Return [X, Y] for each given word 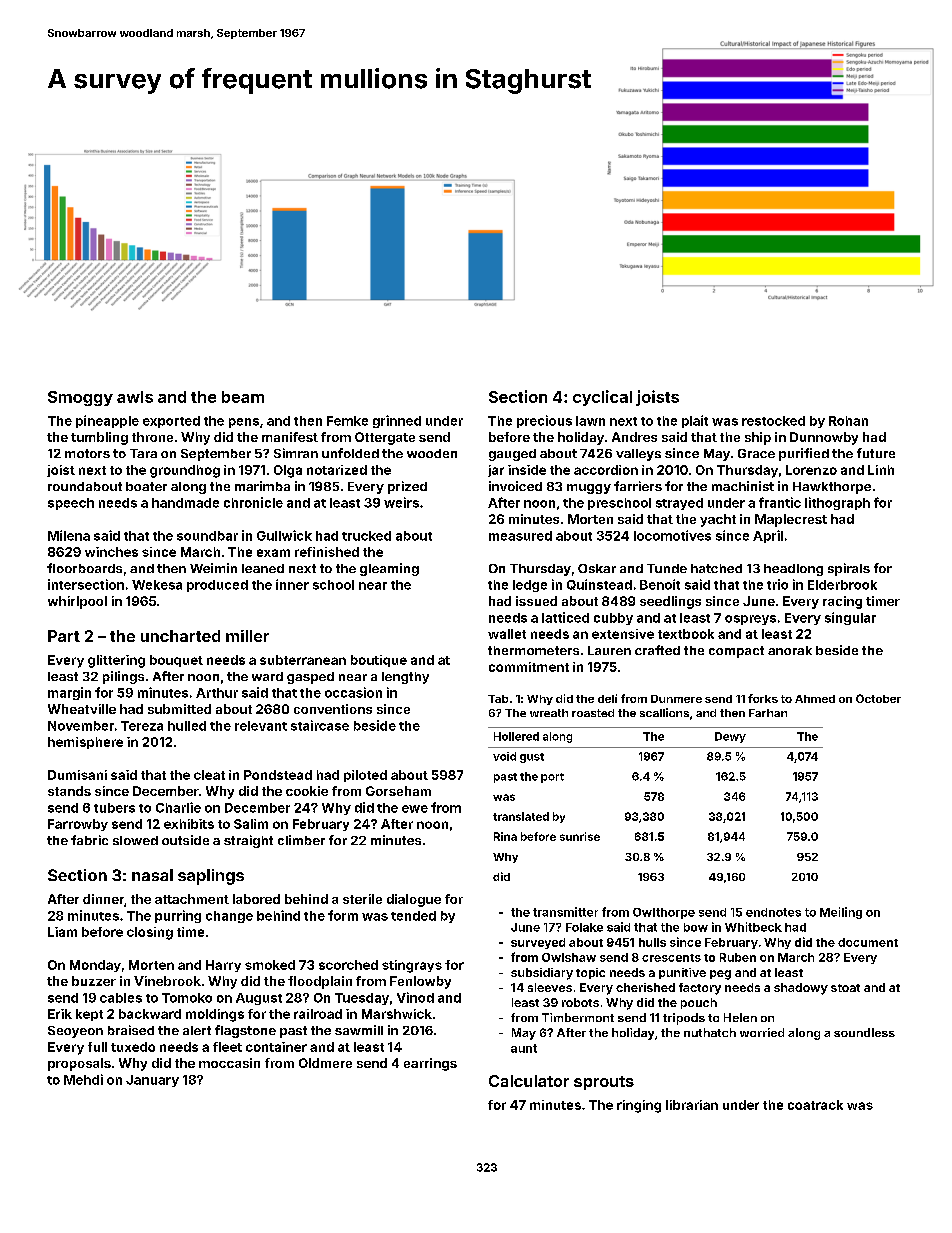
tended [413, 916]
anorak [790, 650]
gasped [310, 678]
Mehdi [83, 1079]
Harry [223, 966]
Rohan [848, 421]
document [868, 942]
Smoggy [80, 398]
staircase [320, 725]
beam [243, 397]
